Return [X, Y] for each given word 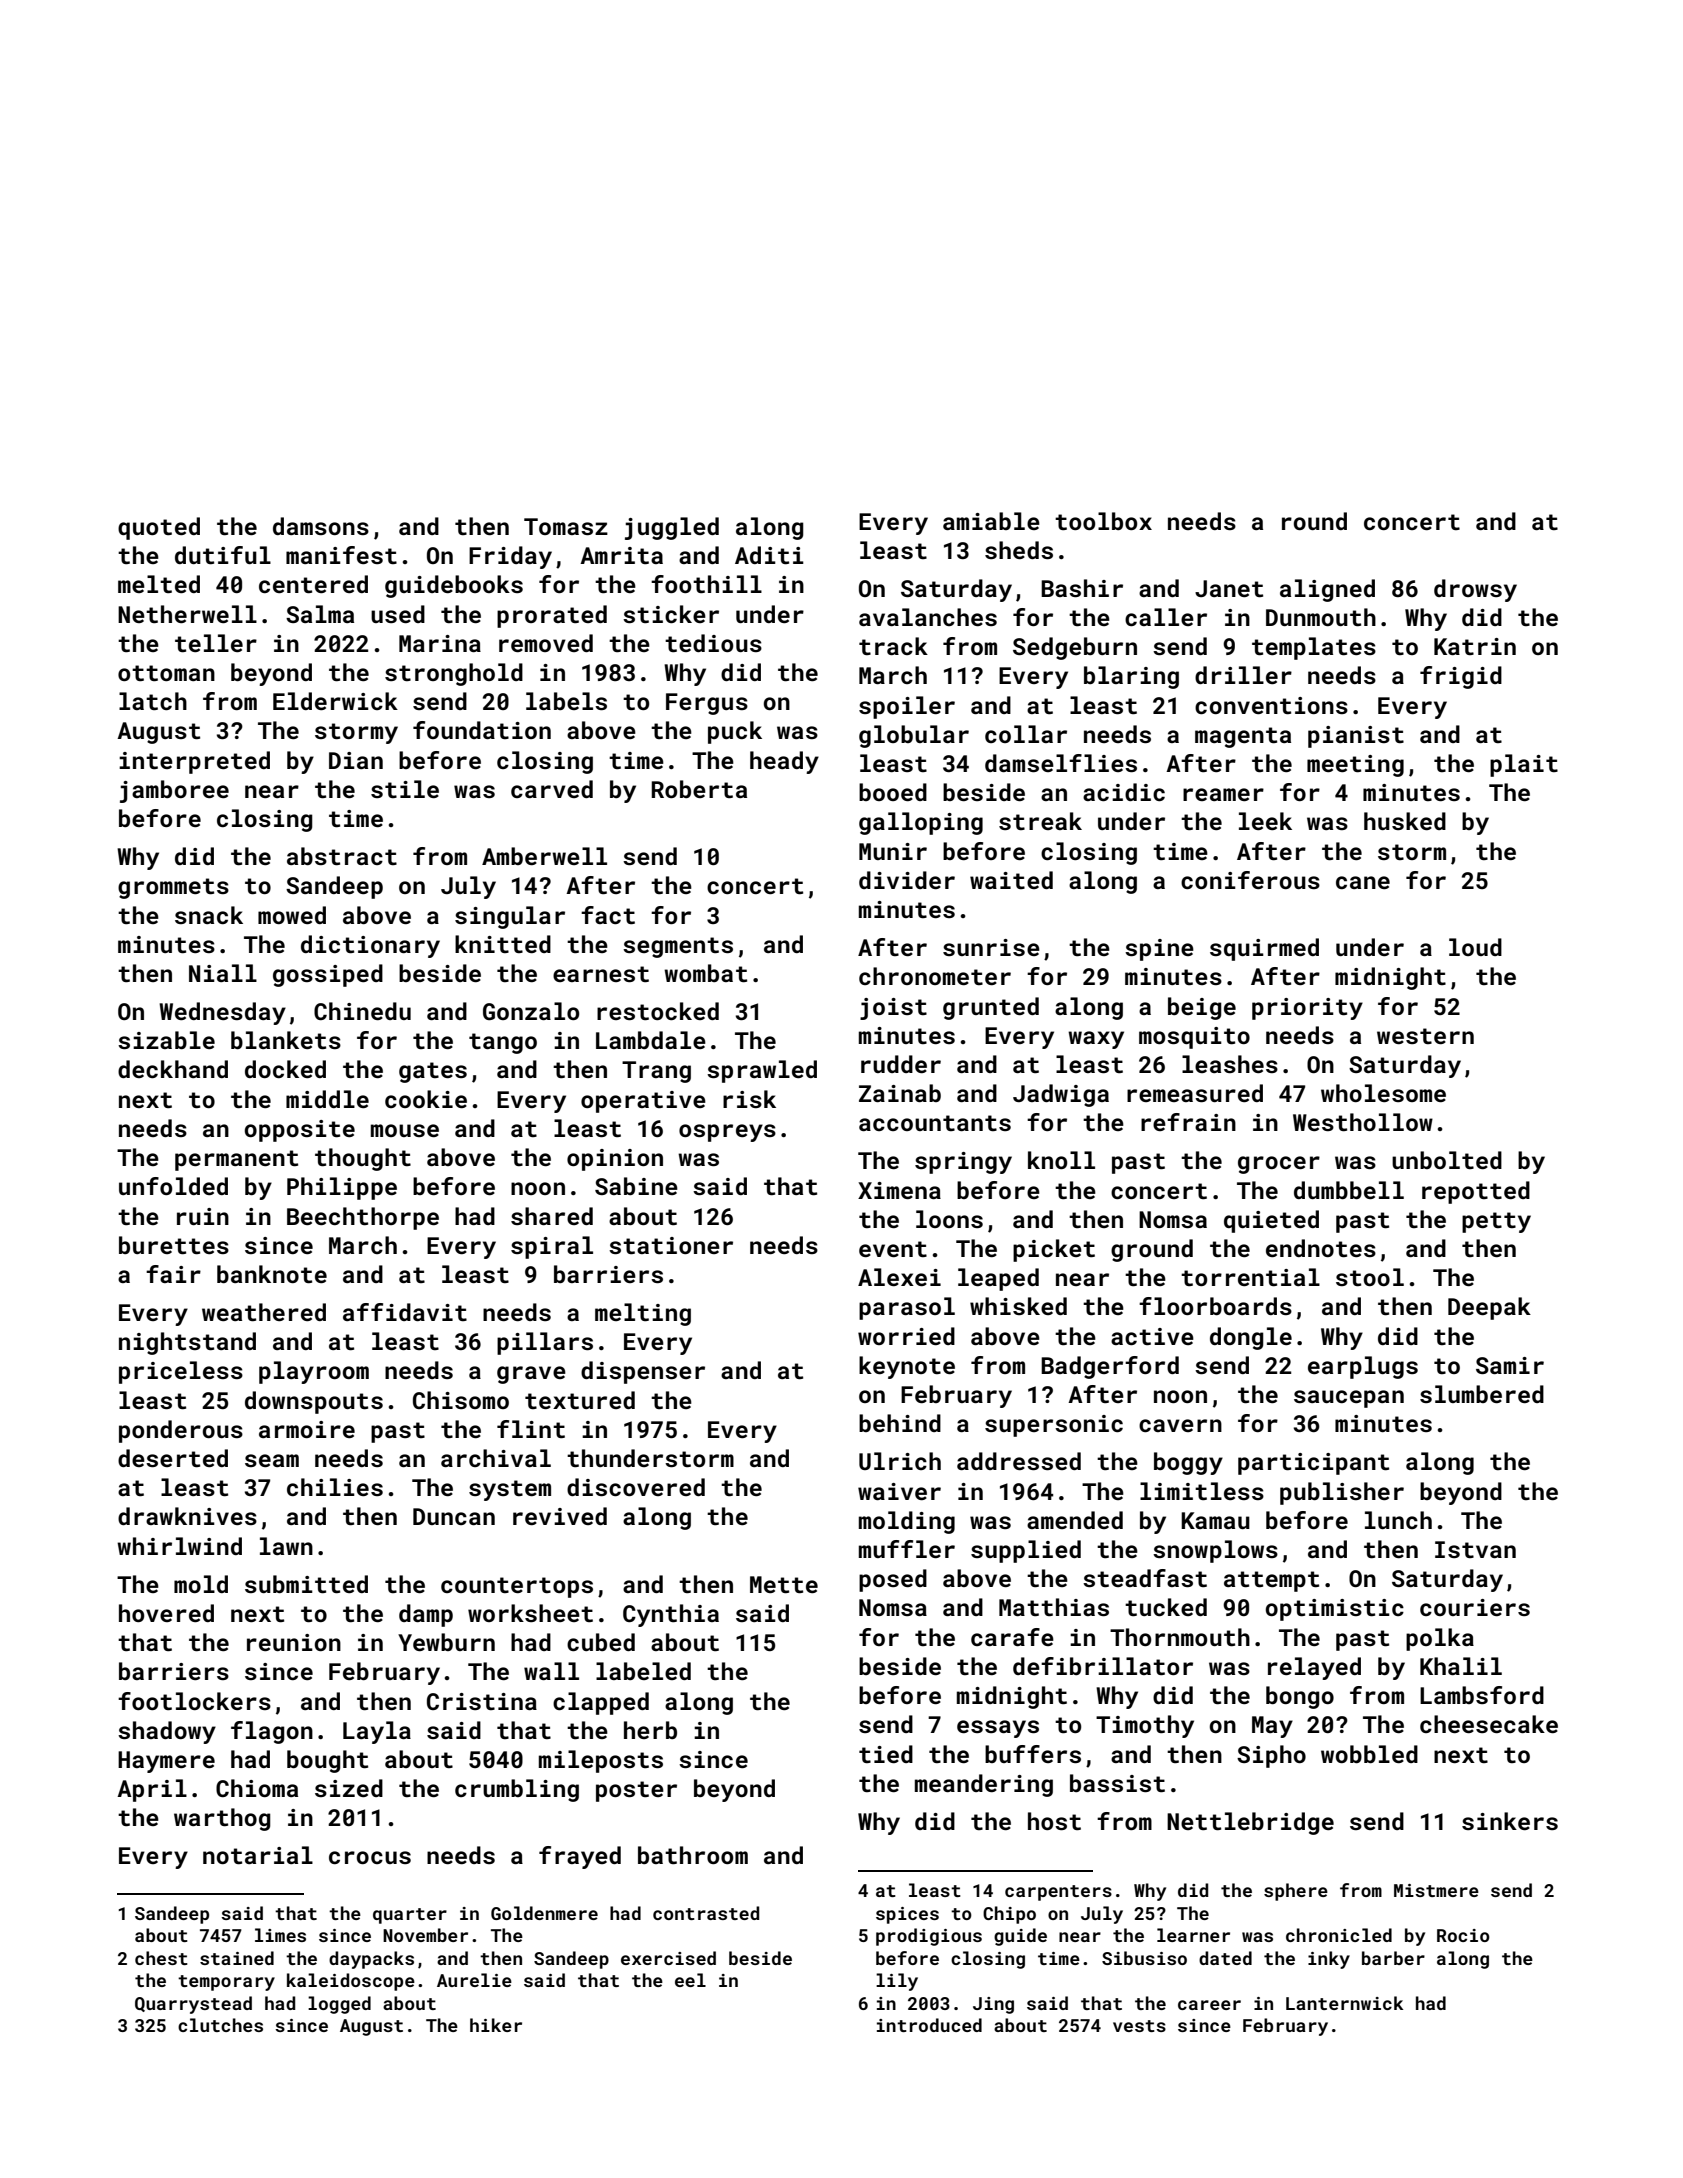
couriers [1475, 1607]
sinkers [1510, 1821]
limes [280, 1935]
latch [153, 701]
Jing [993, 2005]
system [510, 1490]
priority [1307, 1009]
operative [643, 1102]
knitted [503, 944]
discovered [636, 1487]
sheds [1019, 550]
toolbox [1103, 521]
